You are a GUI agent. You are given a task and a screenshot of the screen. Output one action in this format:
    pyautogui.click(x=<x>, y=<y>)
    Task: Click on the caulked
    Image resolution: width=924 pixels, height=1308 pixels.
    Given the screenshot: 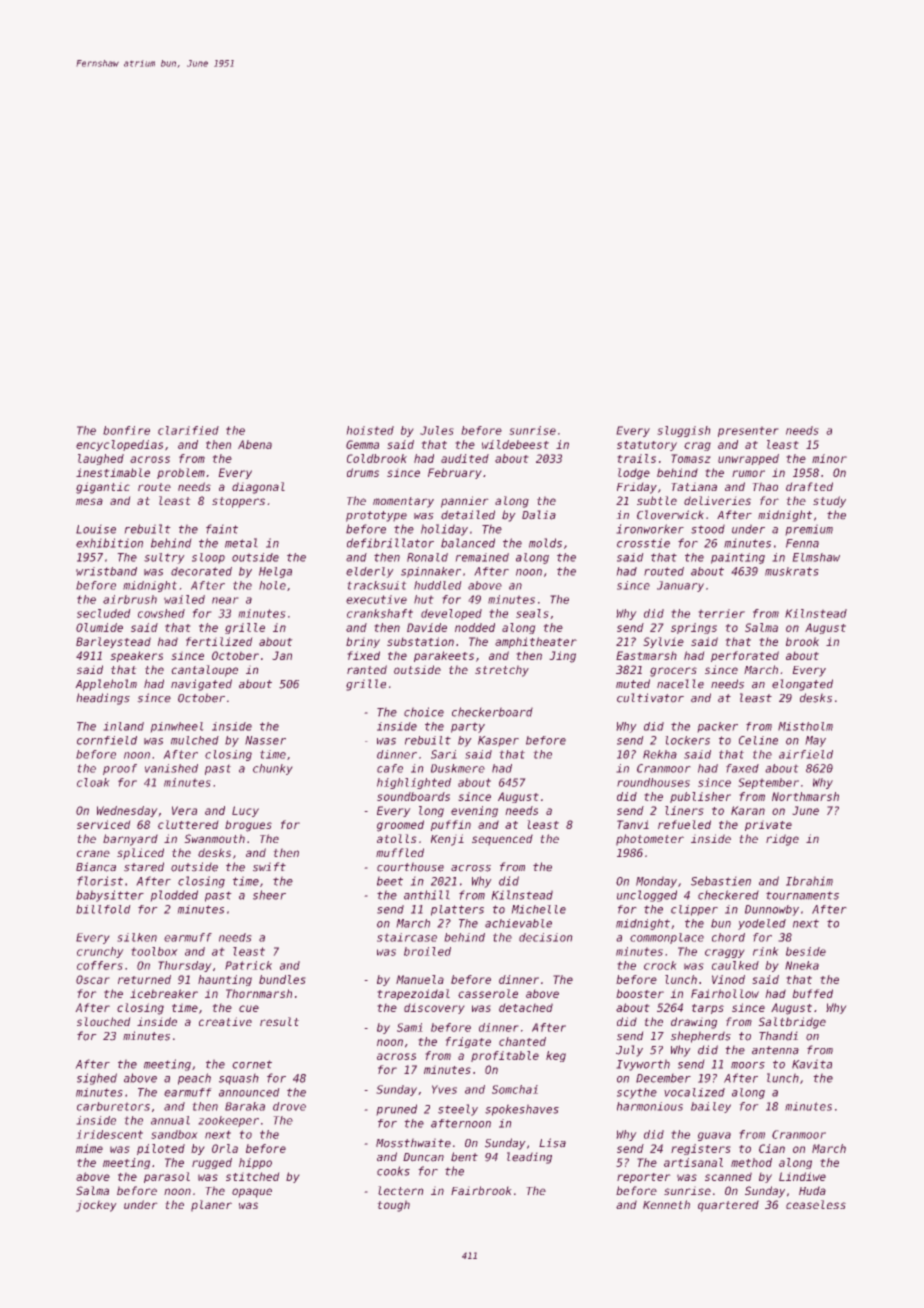 What is the action you would take?
    pyautogui.click(x=735, y=965)
